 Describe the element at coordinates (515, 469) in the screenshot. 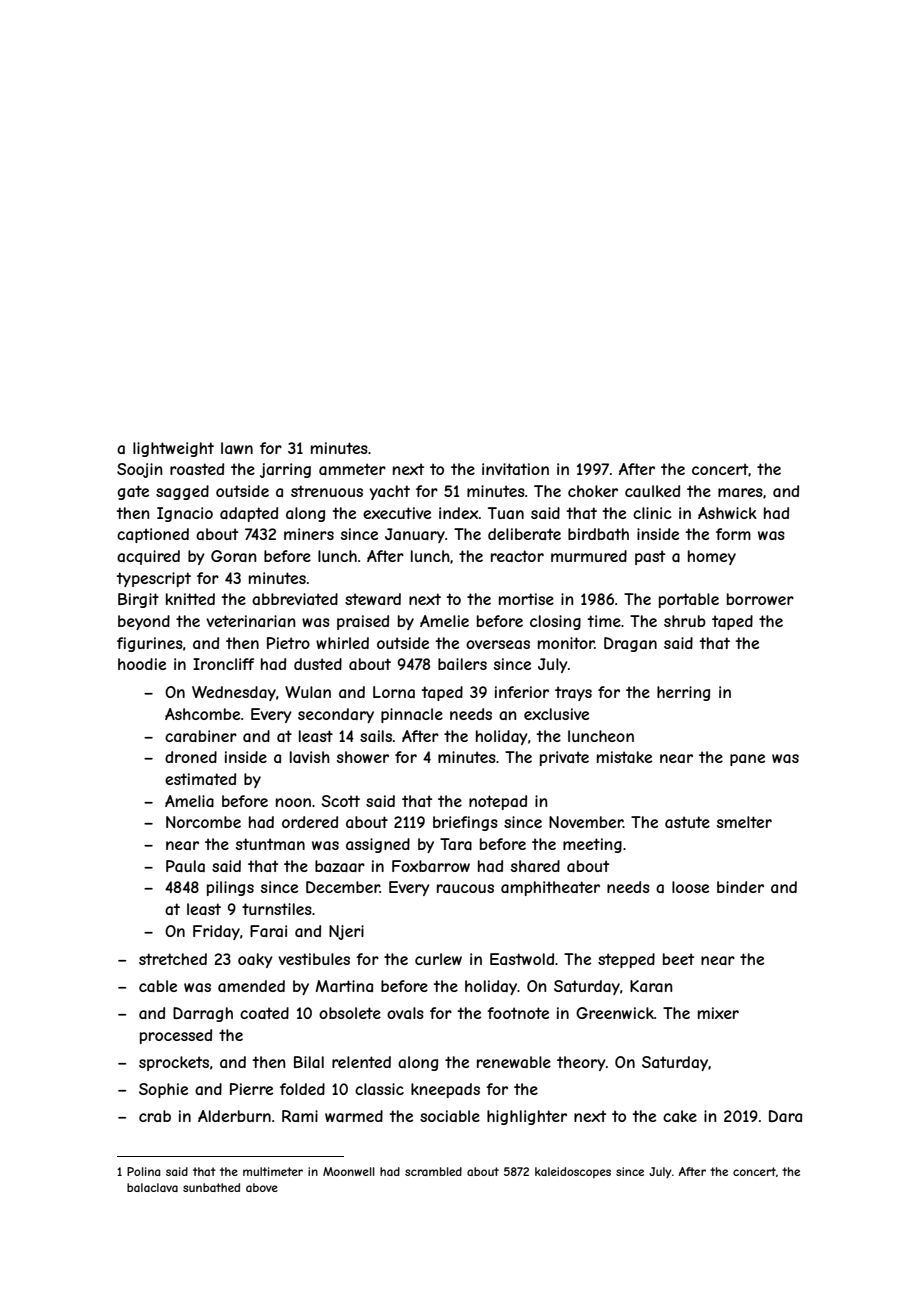

I see `invitation` at that location.
